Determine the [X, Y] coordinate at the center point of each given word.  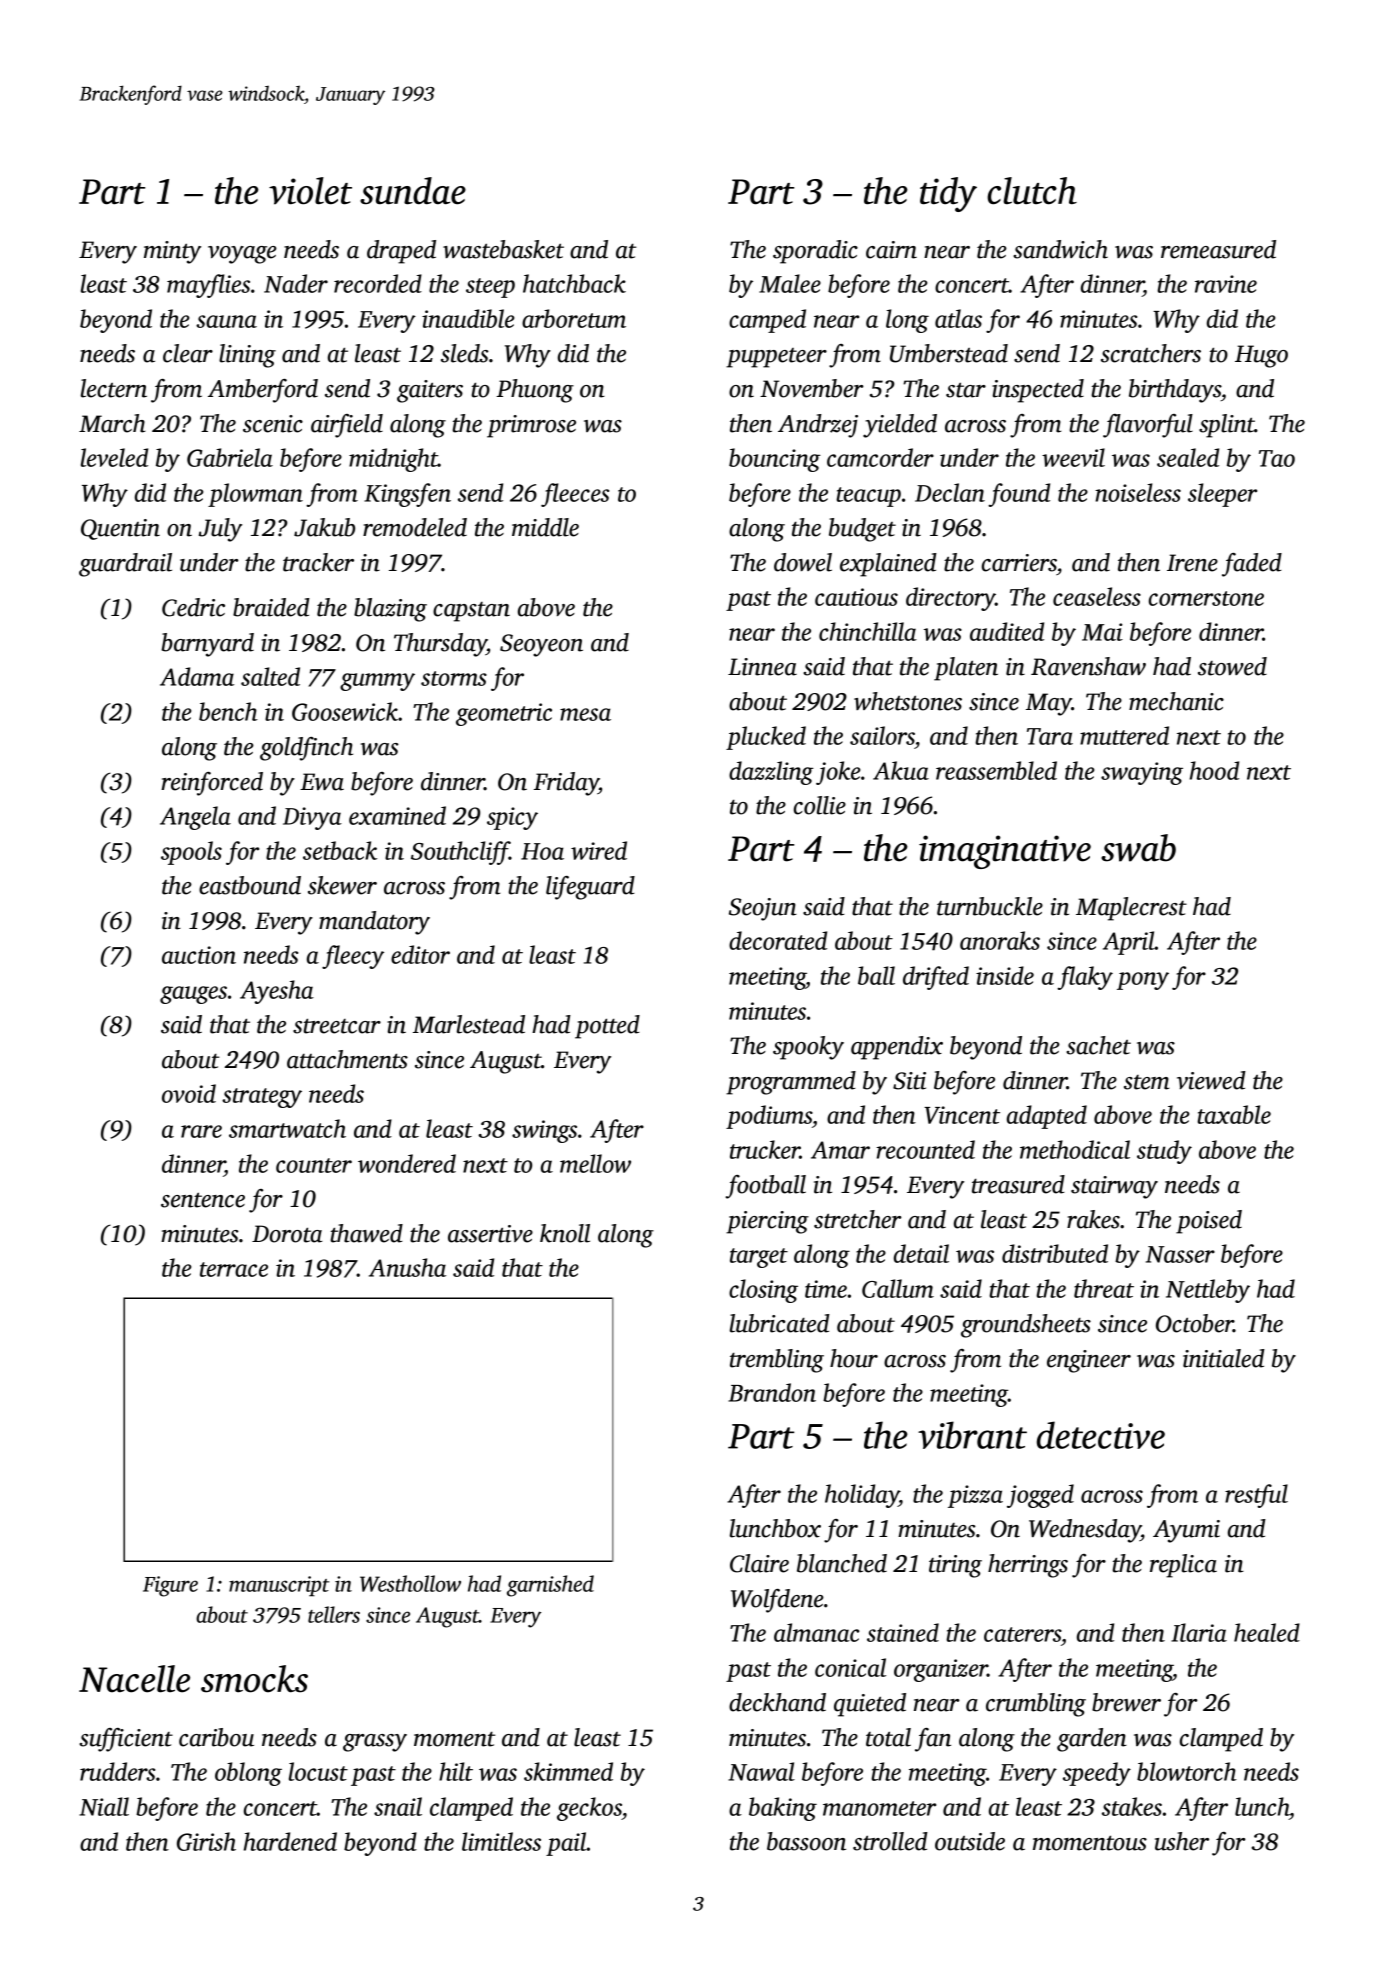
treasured [1018, 1184]
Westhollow [410, 1583]
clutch [1032, 191]
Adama [197, 676]
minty [172, 252]
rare [201, 1131]
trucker [765, 1149]
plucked [766, 738]
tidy [948, 194]
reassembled [996, 770]
